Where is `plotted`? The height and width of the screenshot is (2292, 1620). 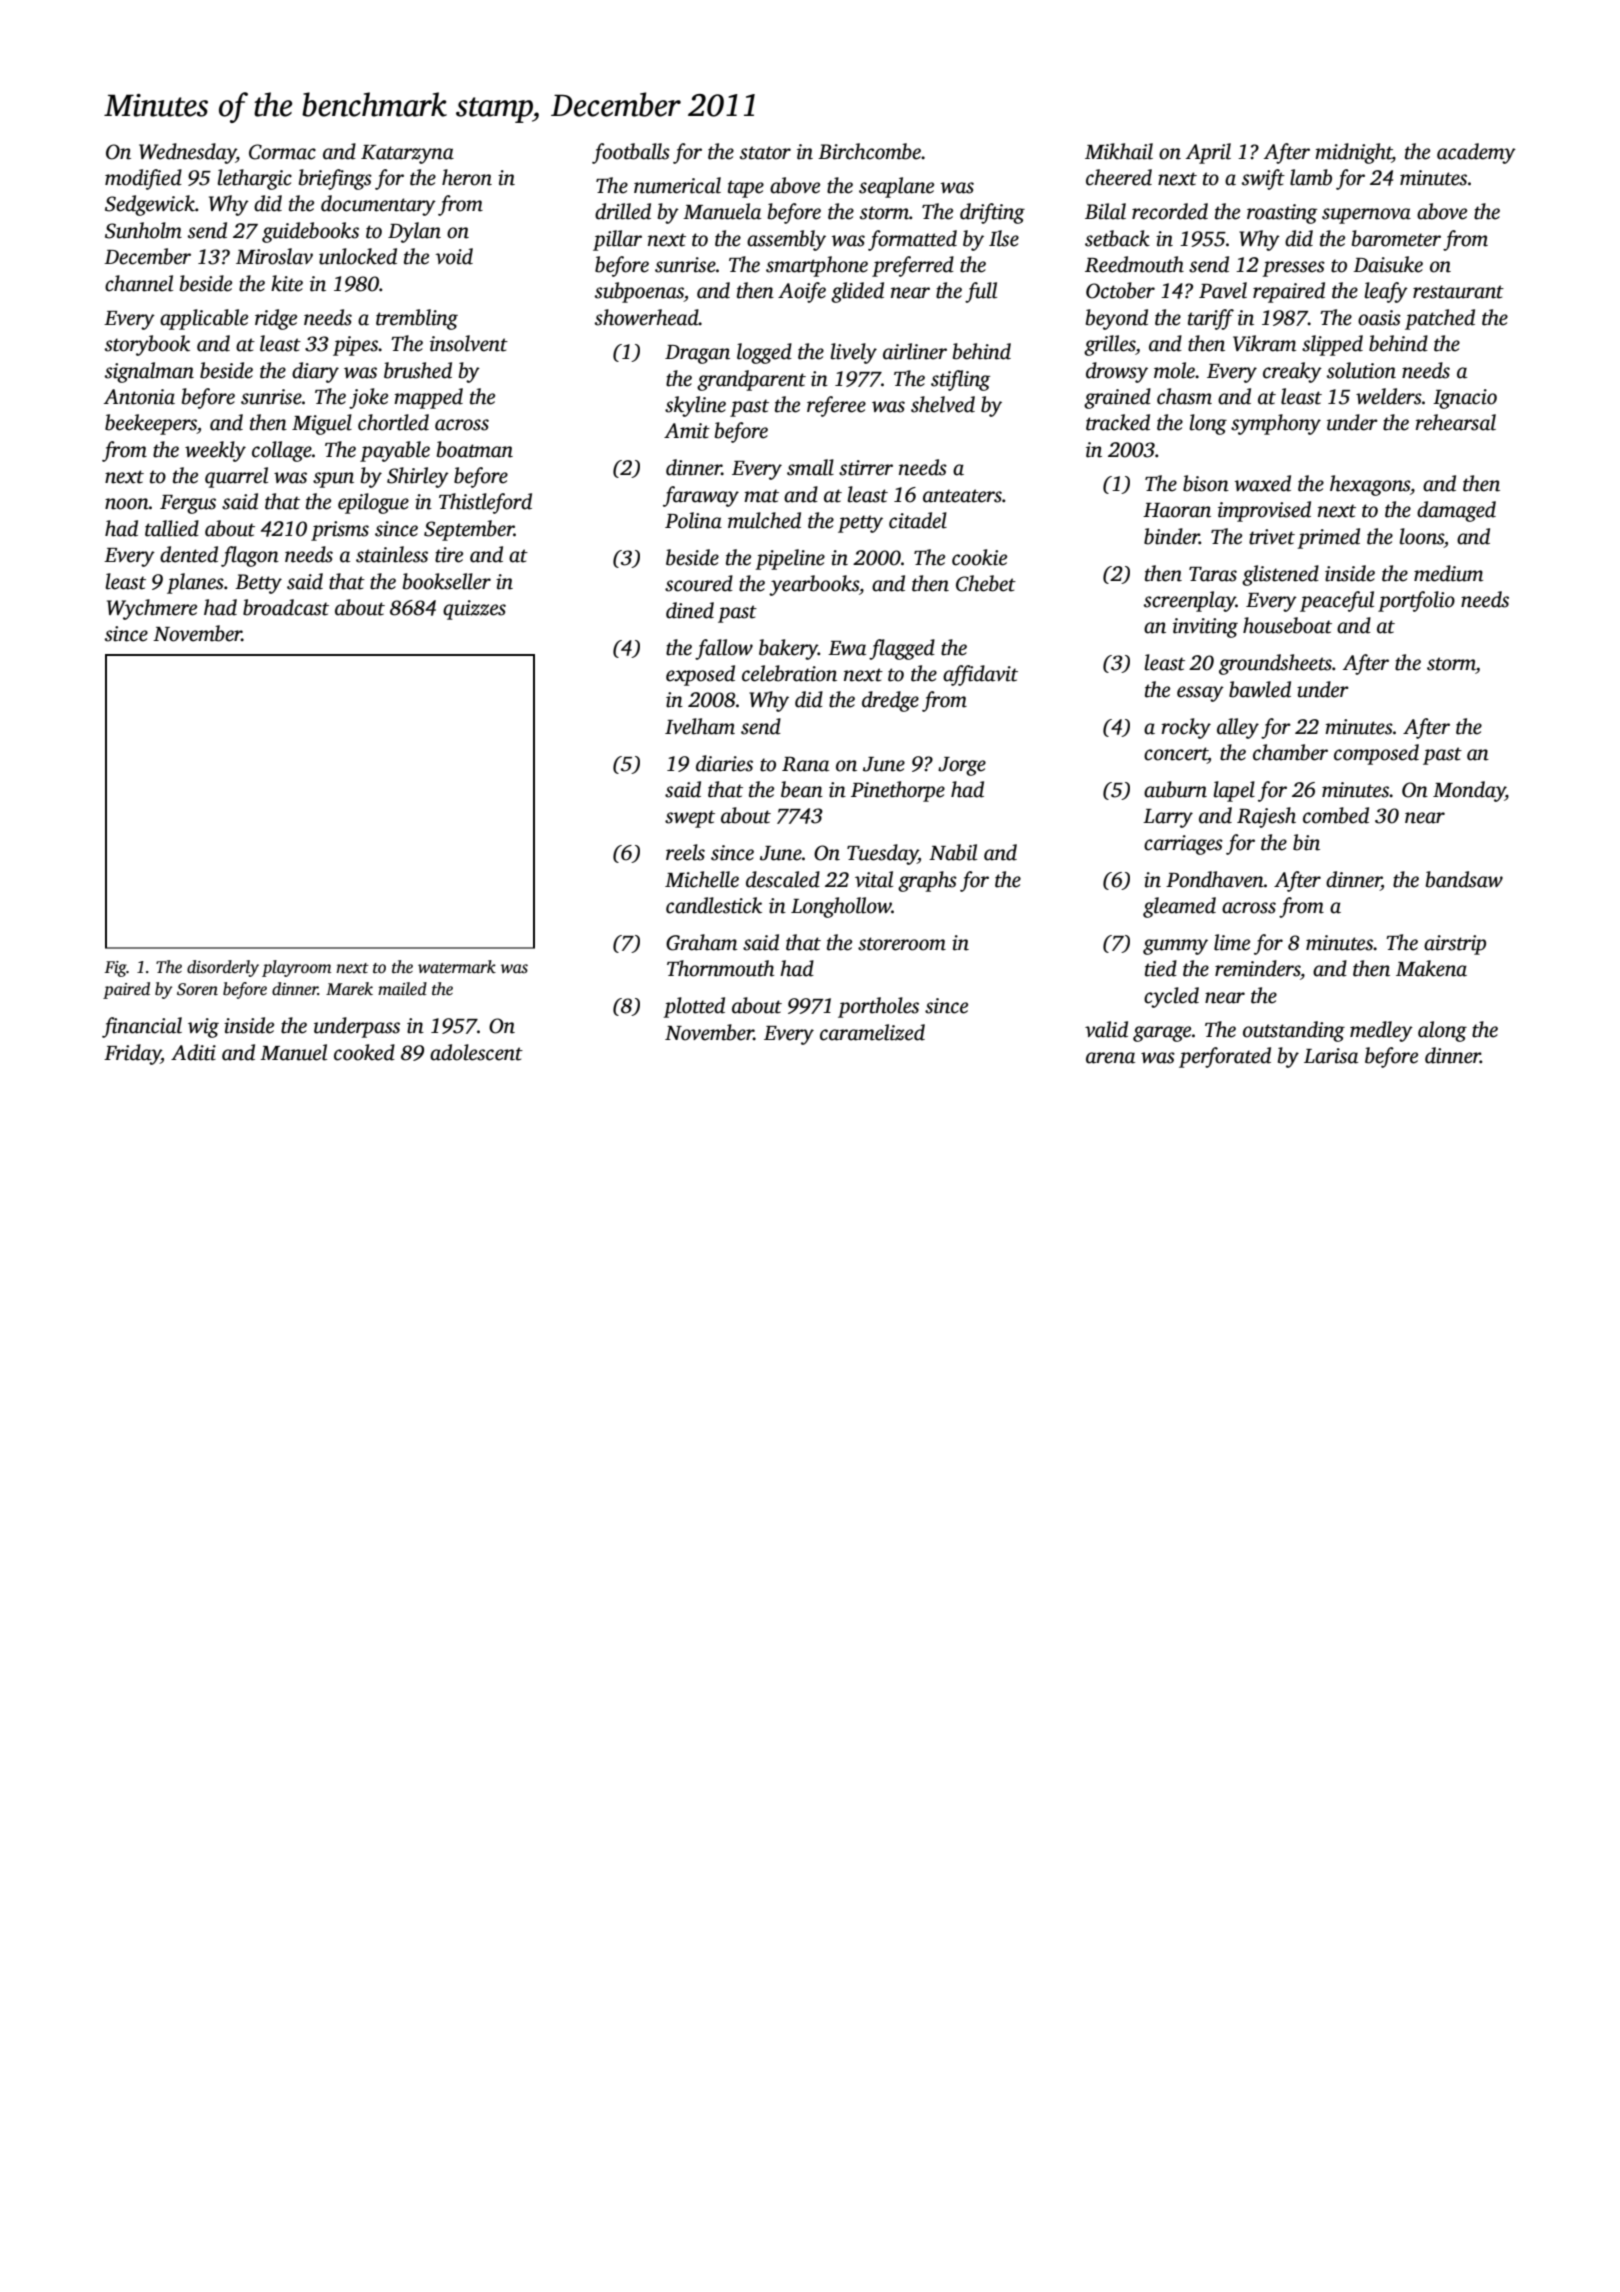
plotted is located at coordinates (694, 1007).
